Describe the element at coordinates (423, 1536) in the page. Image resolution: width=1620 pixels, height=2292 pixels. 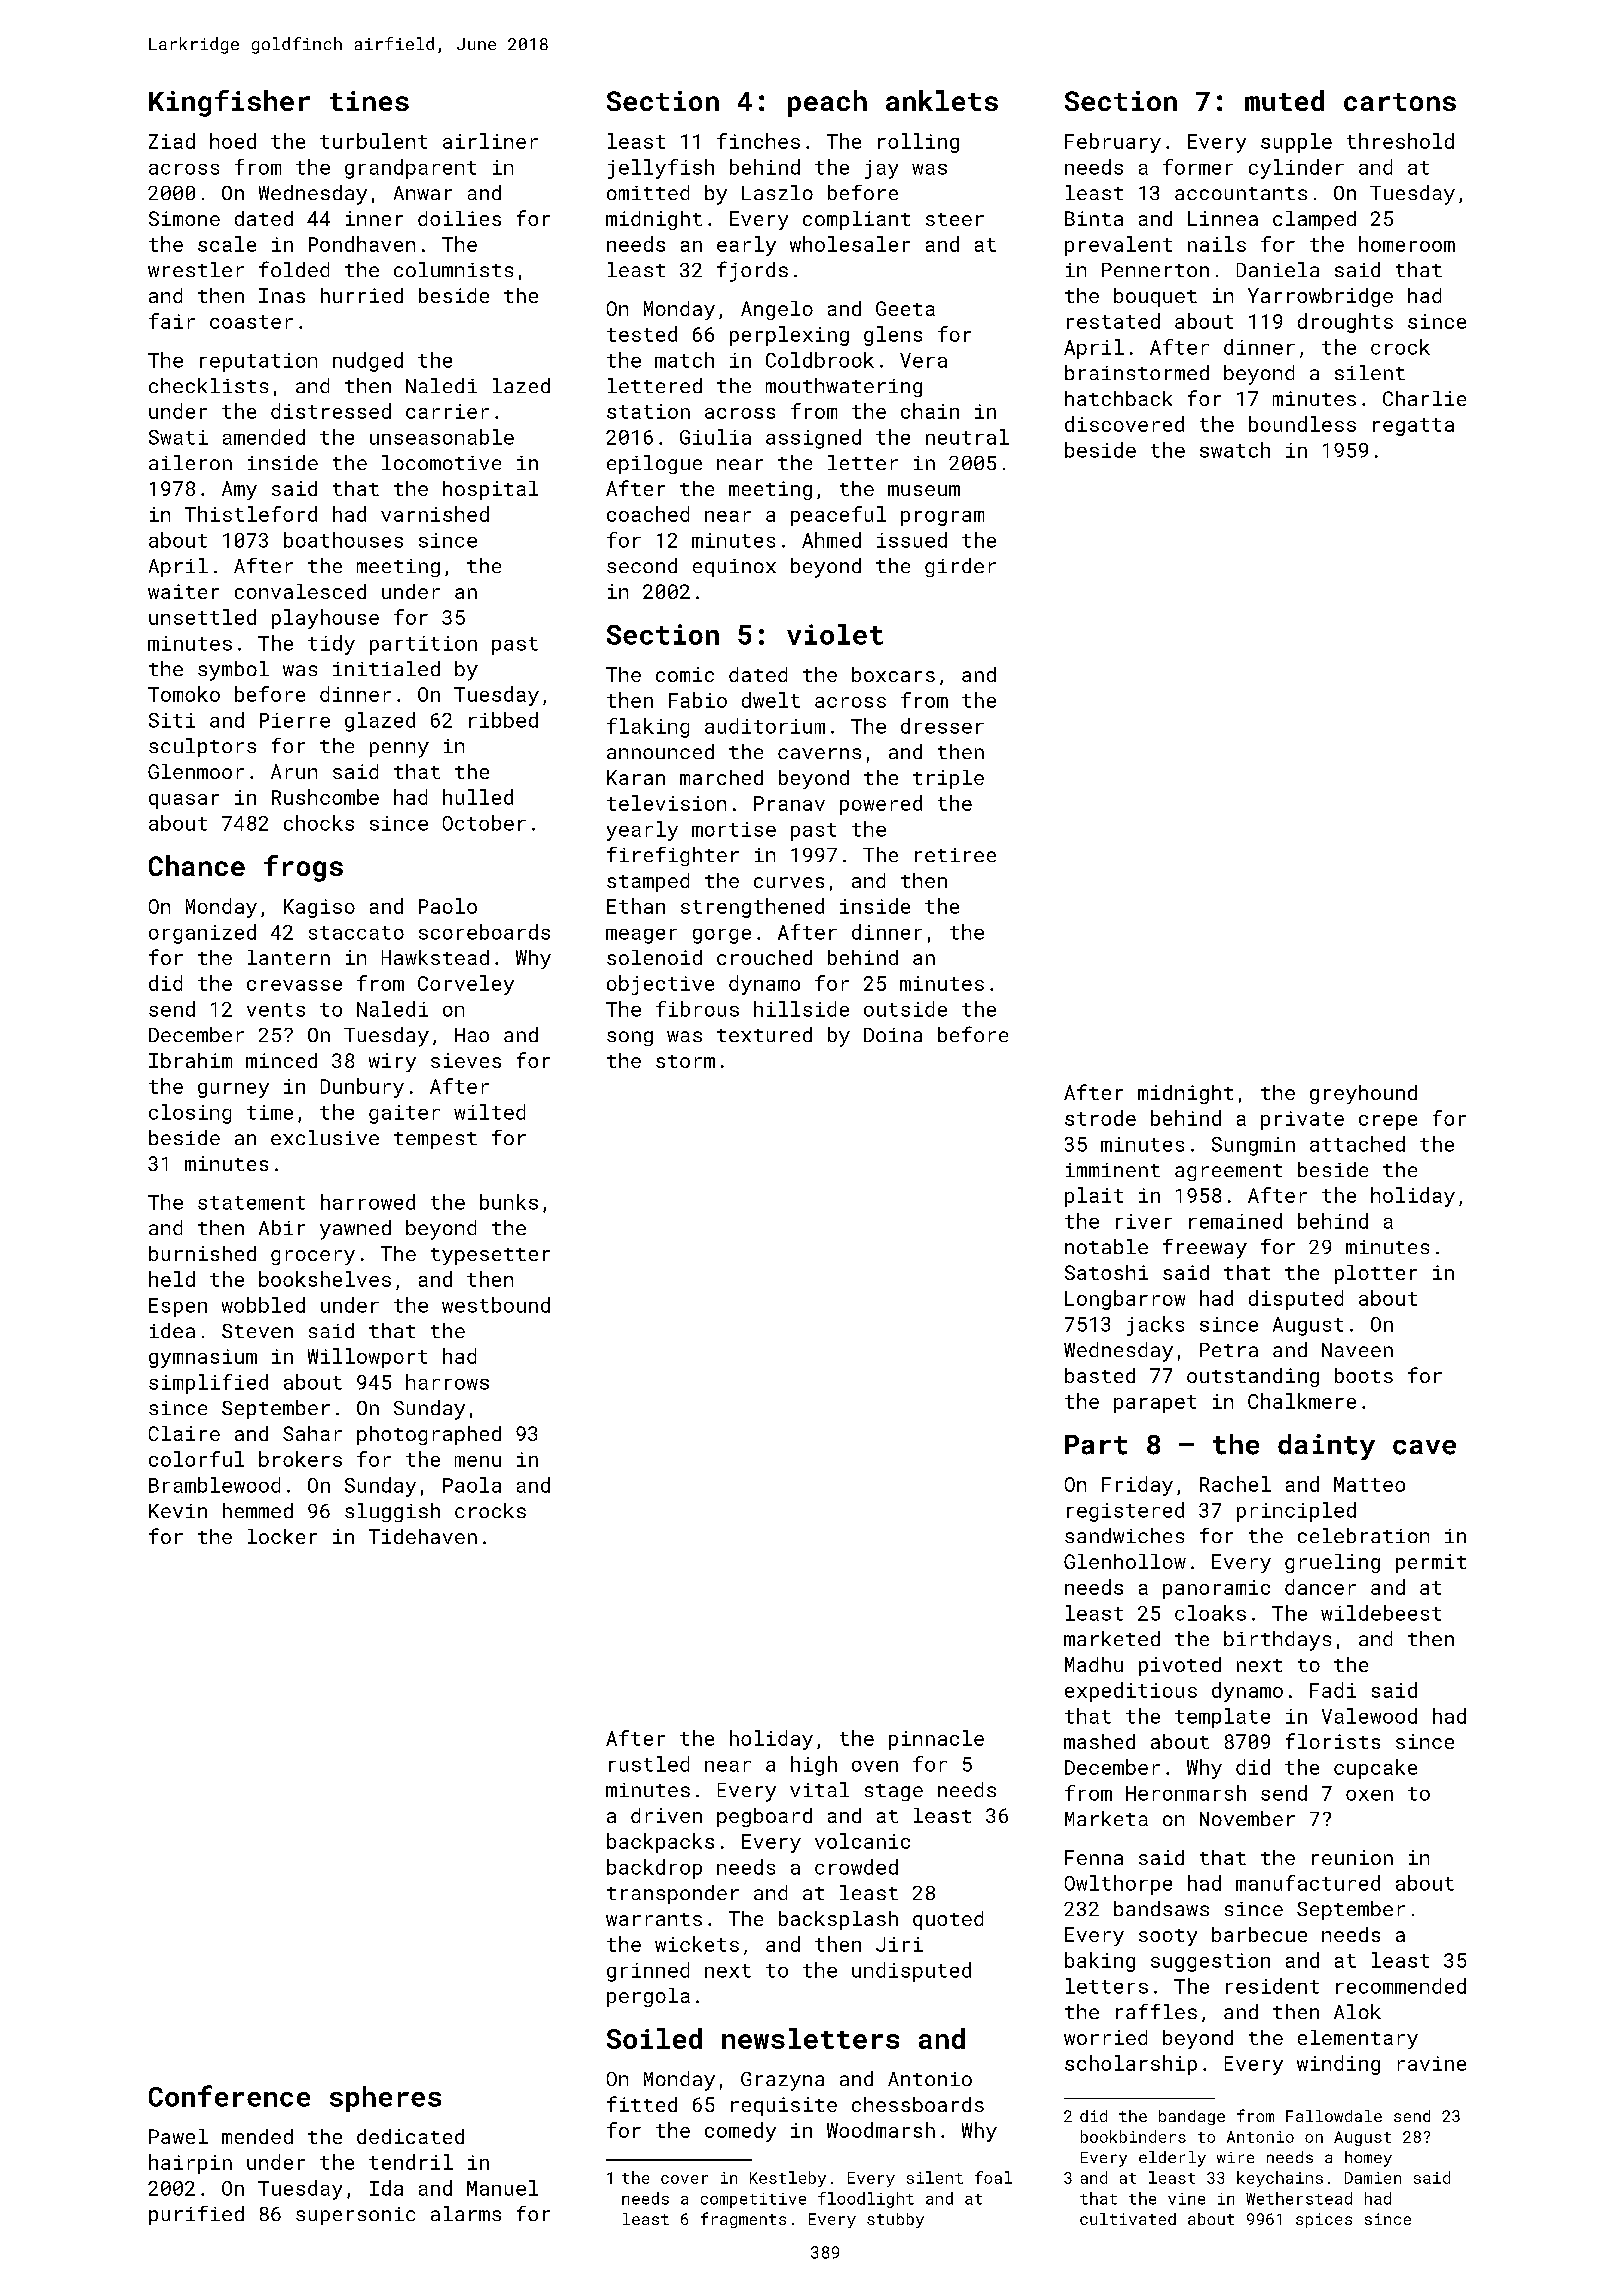
I see `Tidehaven` at that location.
